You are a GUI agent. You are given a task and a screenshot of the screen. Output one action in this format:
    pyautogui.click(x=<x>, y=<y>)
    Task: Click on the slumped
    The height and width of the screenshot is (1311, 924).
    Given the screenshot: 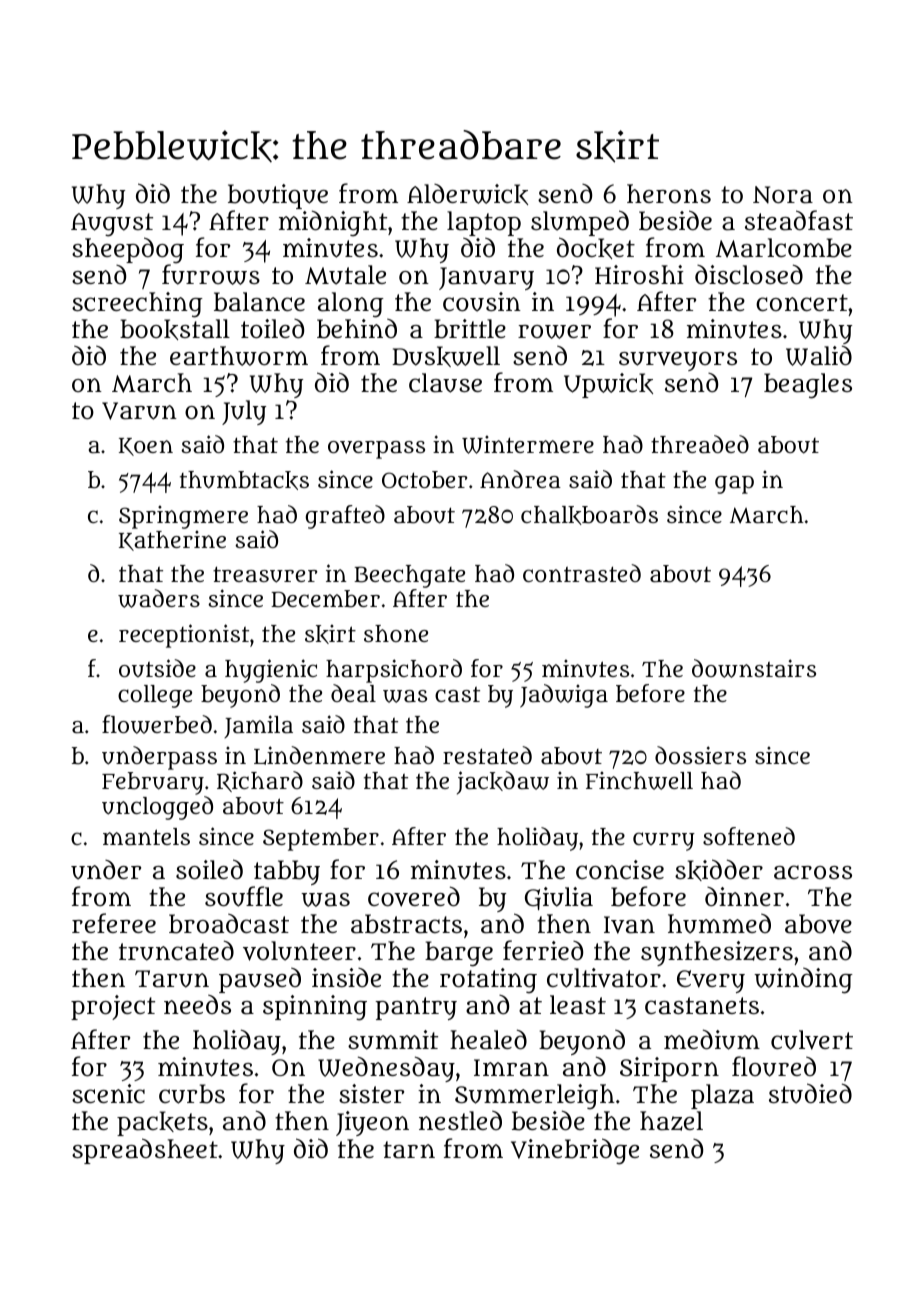 What is the action you would take?
    pyautogui.click(x=580, y=223)
